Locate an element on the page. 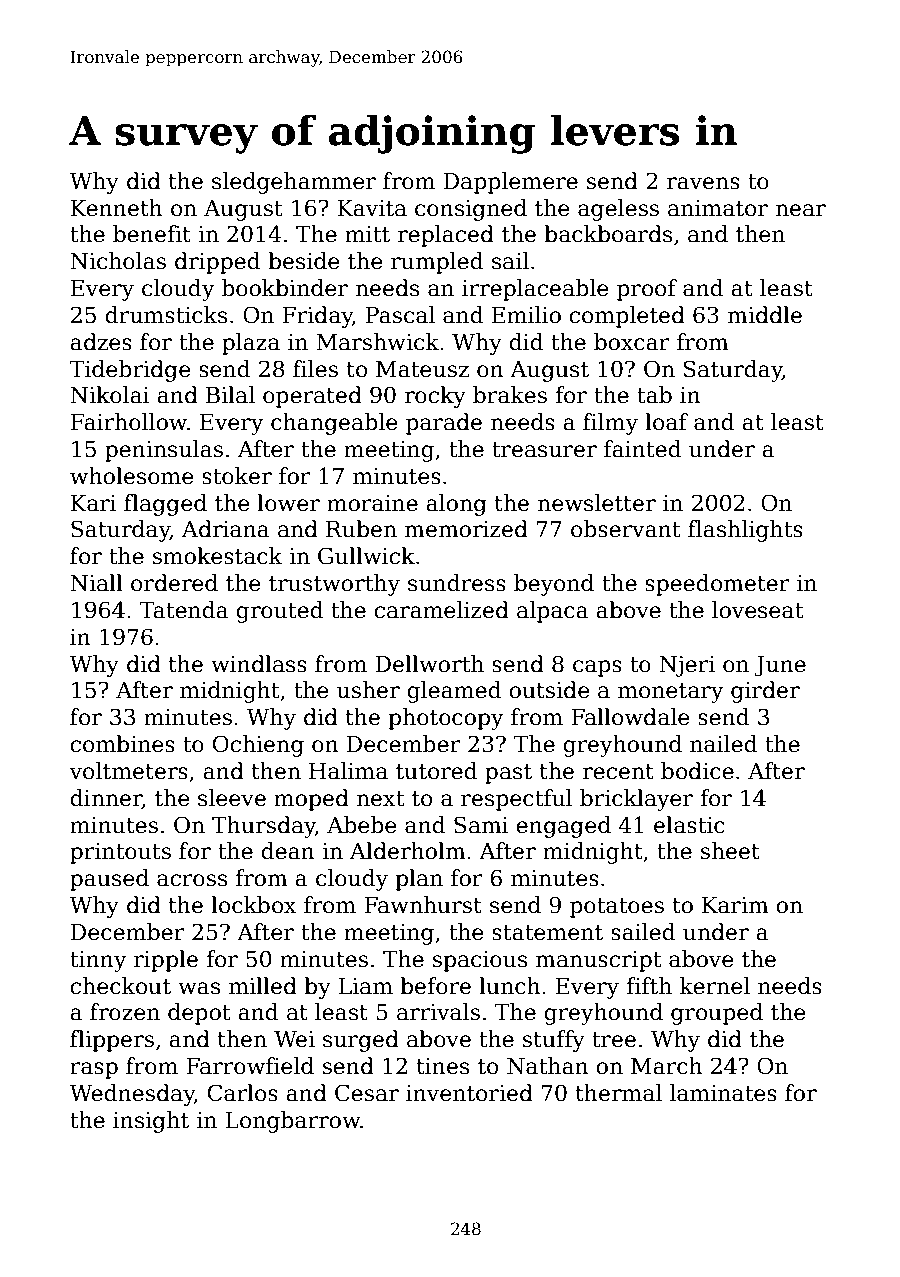 The height and width of the page is (1277, 900). sledgehammer is located at coordinates (294, 183).
